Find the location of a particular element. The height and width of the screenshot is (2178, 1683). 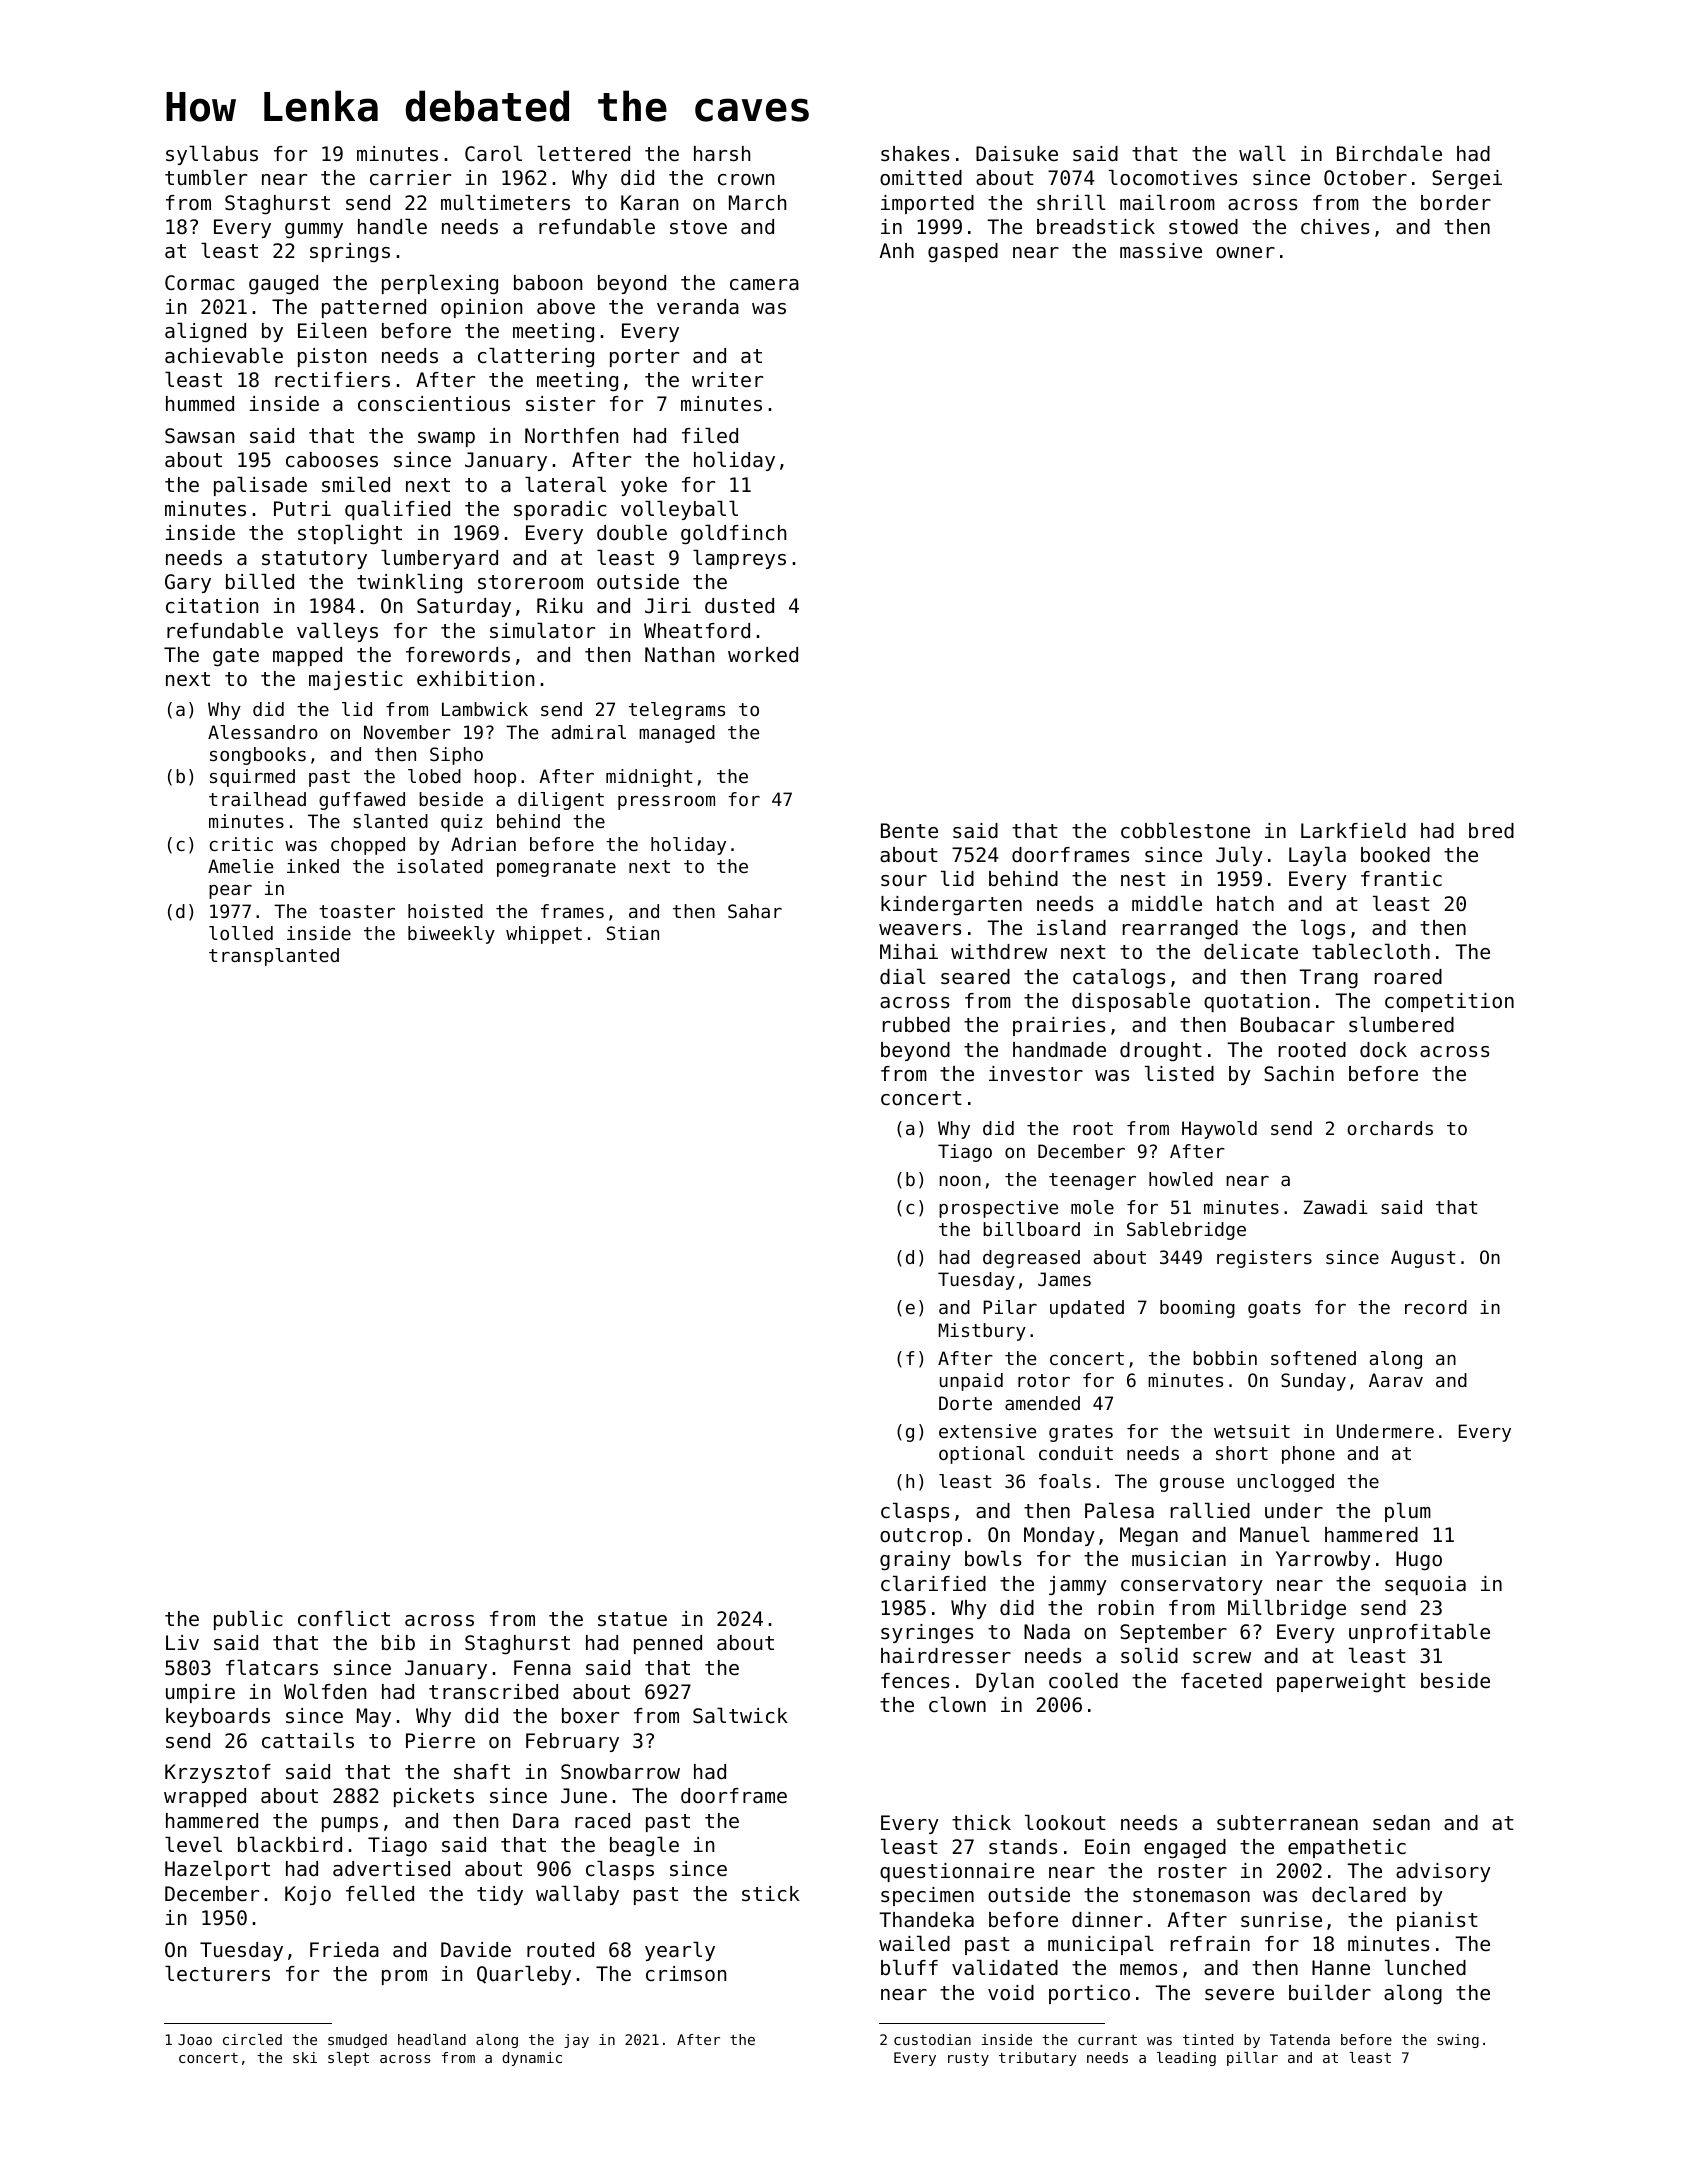

slept is located at coordinates (348, 2059).
